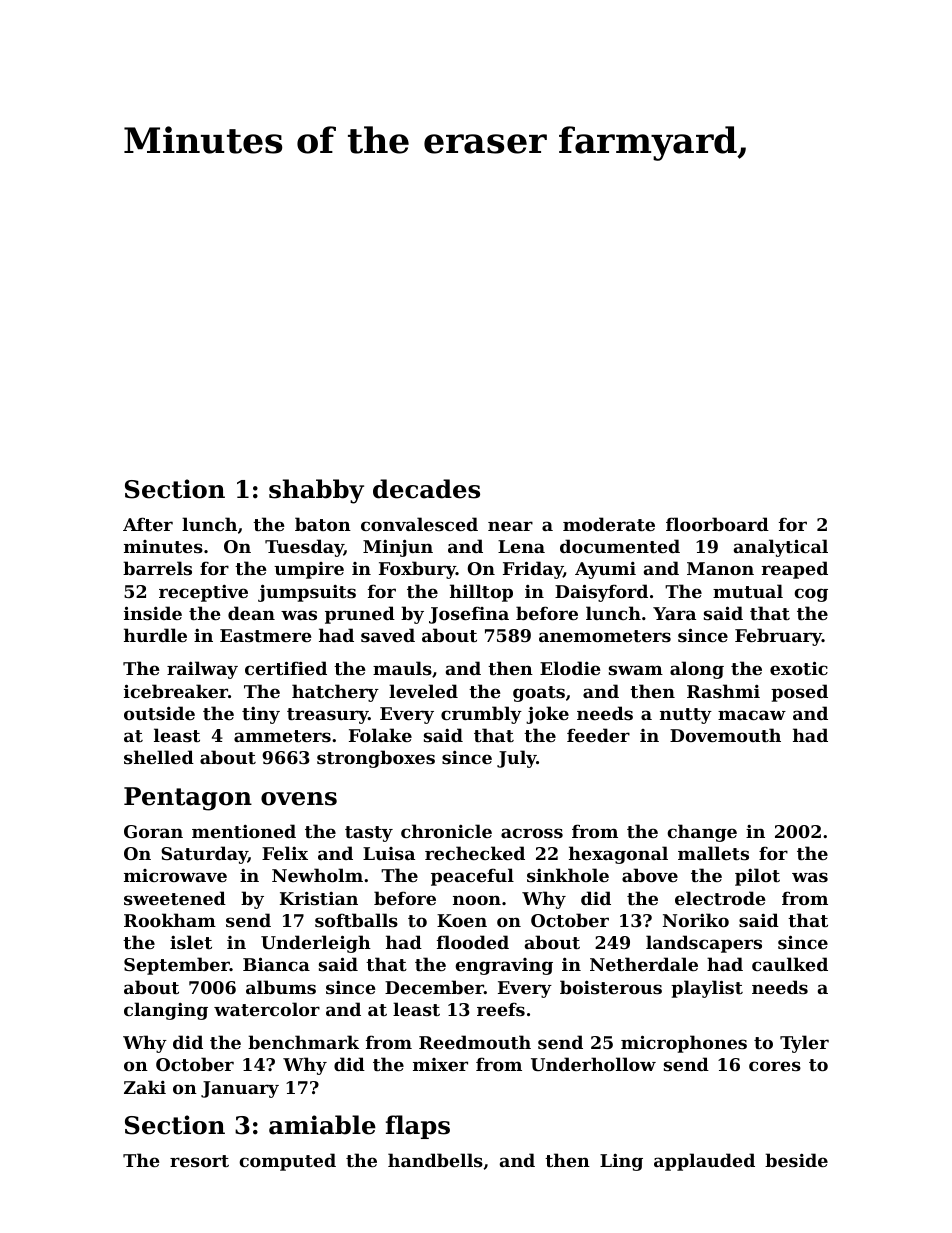 Image resolution: width=952 pixels, height=1233 pixels. What do you see at coordinates (316, 491) in the image?
I see `shabby` at bounding box center [316, 491].
